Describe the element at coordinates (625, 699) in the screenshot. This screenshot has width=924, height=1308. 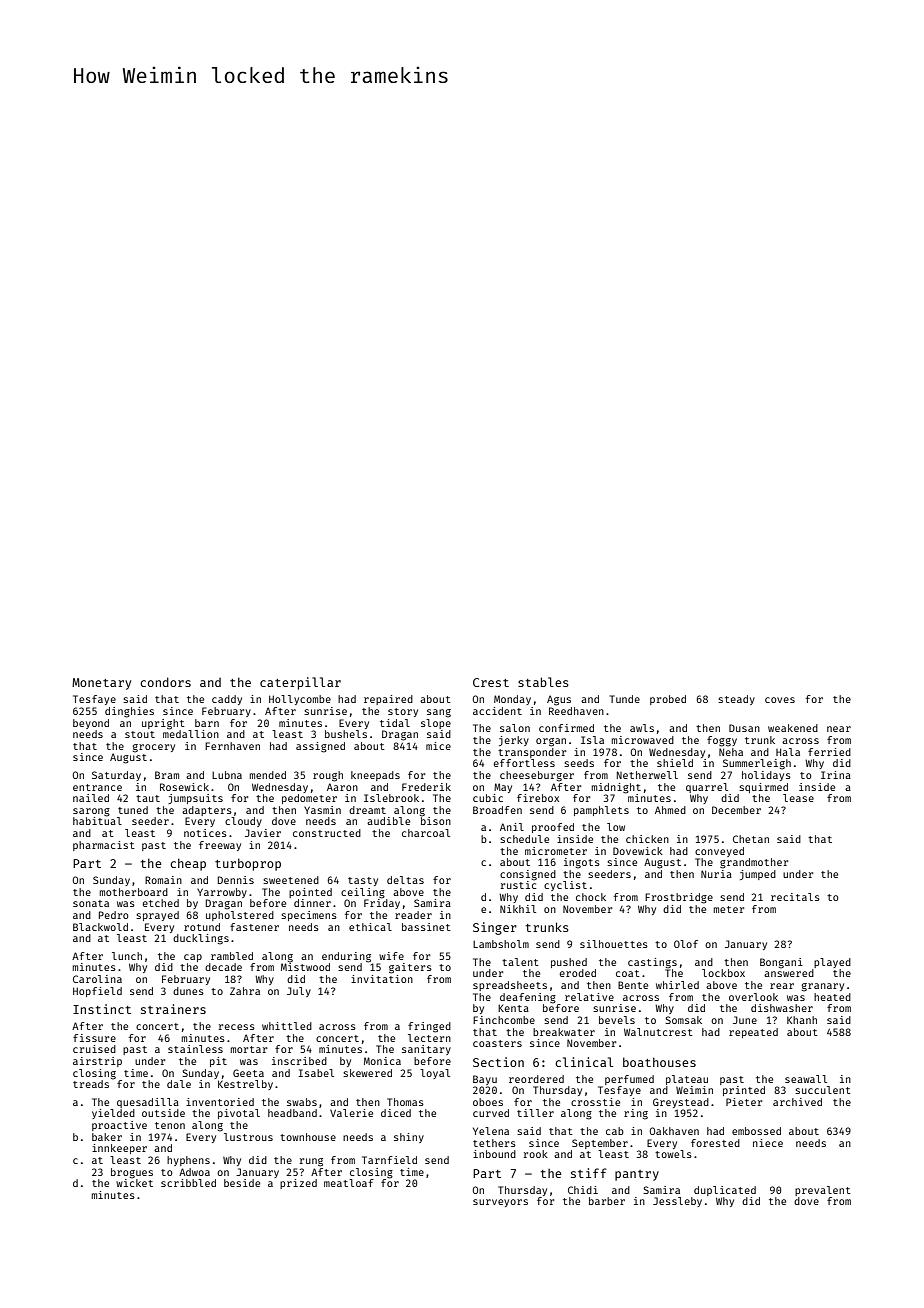
I see `Tunde` at that location.
